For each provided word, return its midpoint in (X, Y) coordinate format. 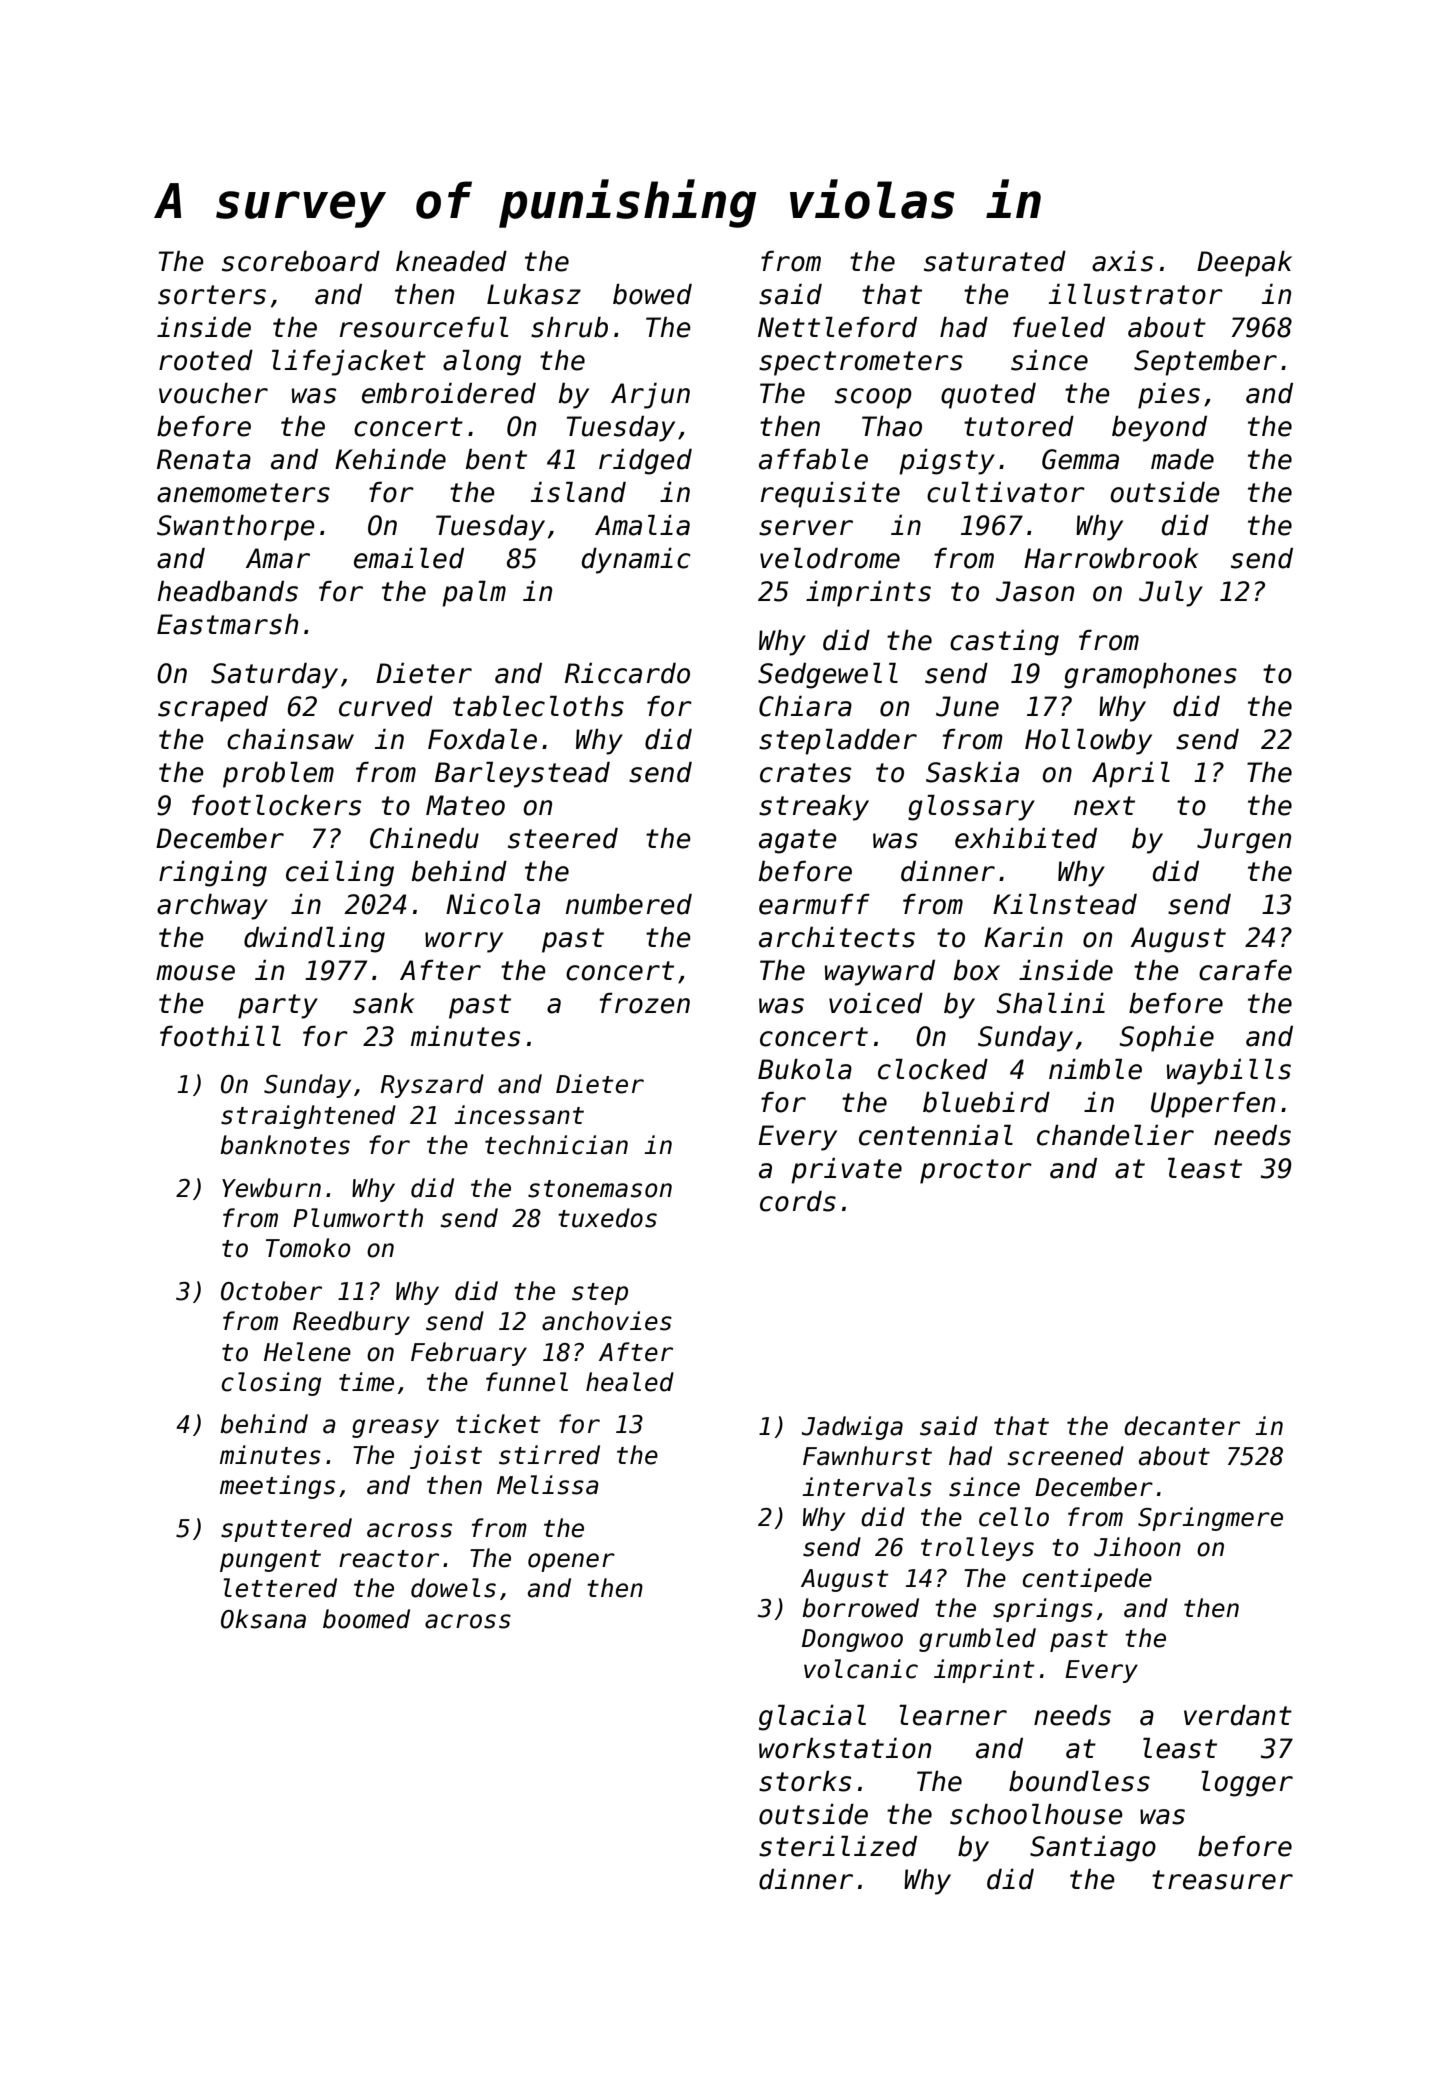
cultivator (1006, 492)
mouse (195, 973)
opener (571, 1562)
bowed (652, 294)
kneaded (451, 261)
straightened (308, 1117)
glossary (971, 808)
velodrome (830, 558)
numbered (628, 904)
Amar (278, 558)
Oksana (263, 1619)
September (1205, 363)
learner (953, 1715)
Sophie (1166, 1039)
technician (556, 1145)
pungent (270, 1561)
